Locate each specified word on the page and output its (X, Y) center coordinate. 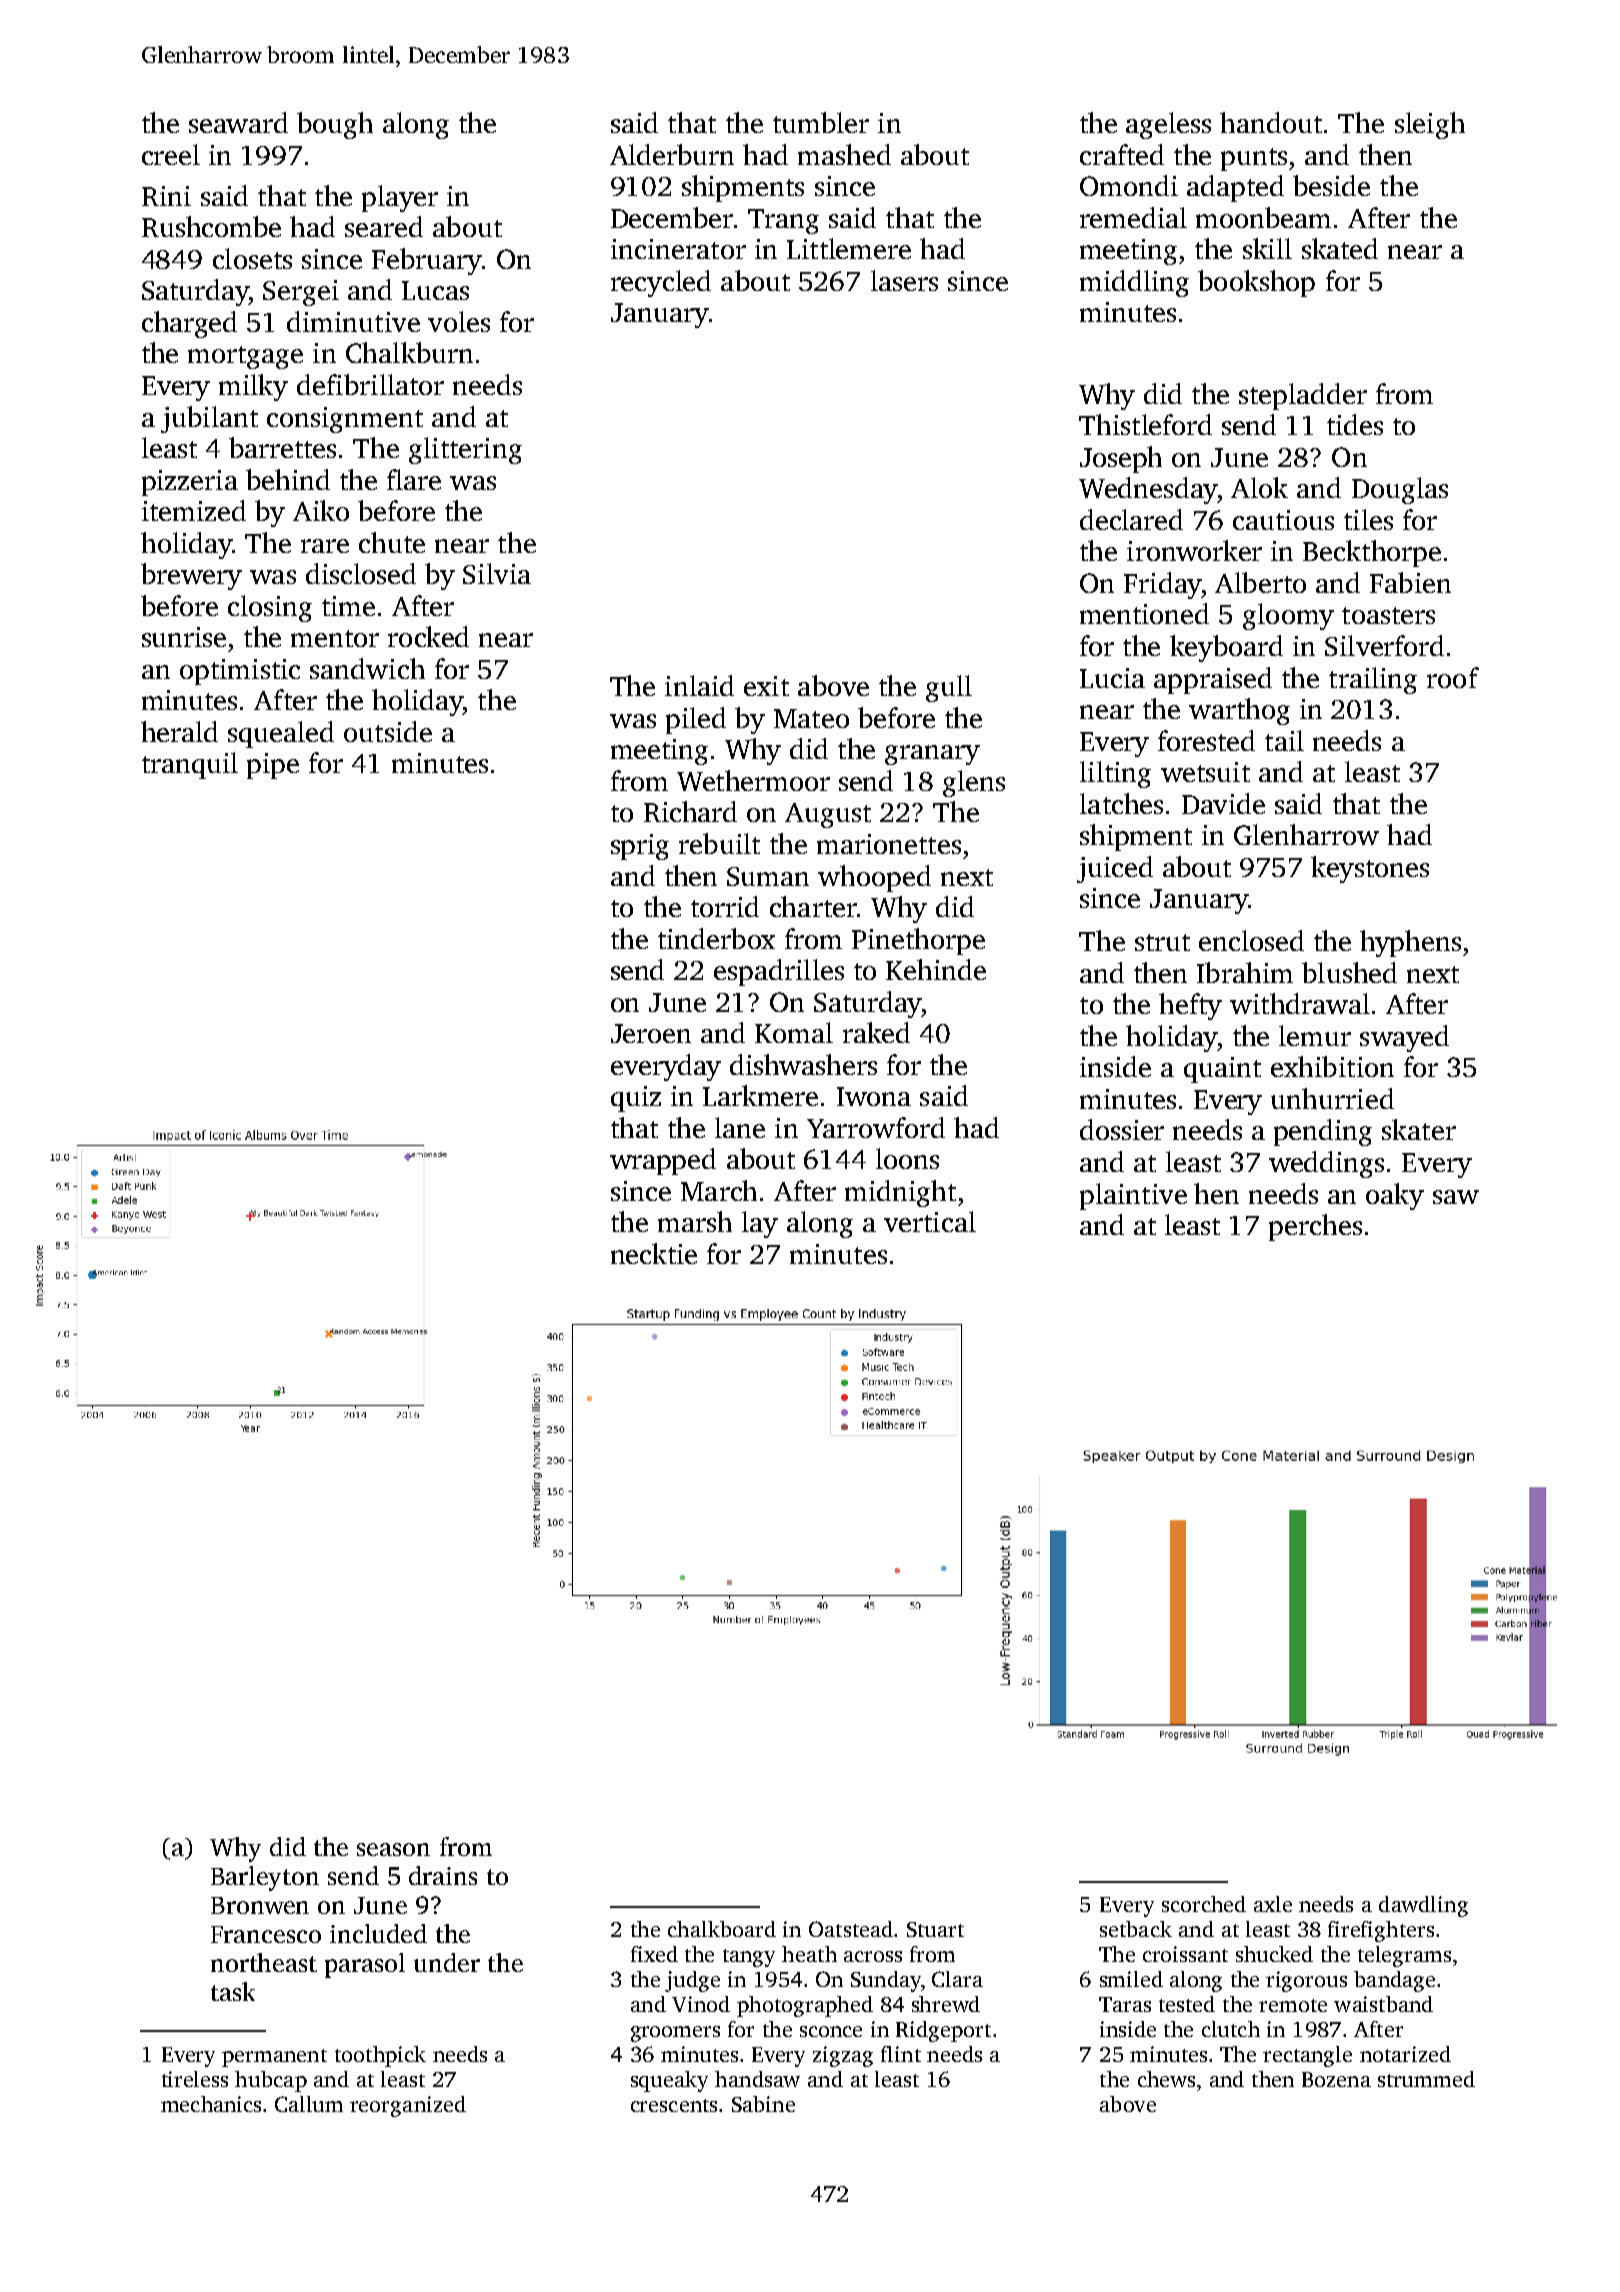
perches (1315, 1227)
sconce (831, 2031)
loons (907, 1158)
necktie (654, 1253)
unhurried (1332, 1098)
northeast (264, 1962)
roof (1453, 677)
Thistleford (1145, 424)
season (393, 1849)
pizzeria (190, 483)
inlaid (699, 685)
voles (459, 321)
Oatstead (851, 1929)
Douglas (1400, 490)
